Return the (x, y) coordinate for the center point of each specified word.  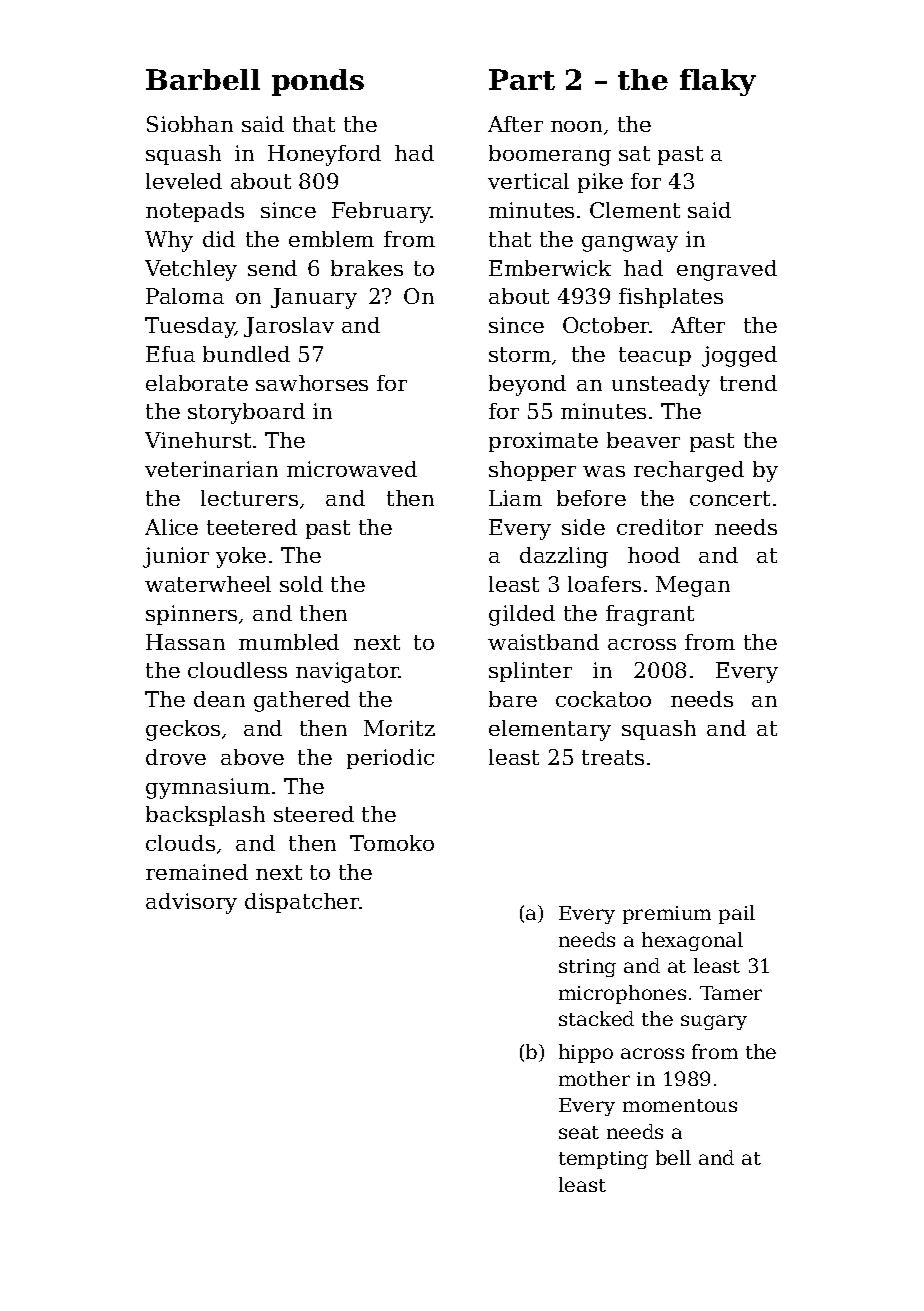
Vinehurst (198, 440)
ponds (318, 82)
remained (197, 872)
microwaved (352, 469)
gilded (522, 615)
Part (522, 79)
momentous (680, 1105)
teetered (252, 527)
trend (748, 383)
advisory (191, 903)
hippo (586, 1053)
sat (634, 153)
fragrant (650, 615)
